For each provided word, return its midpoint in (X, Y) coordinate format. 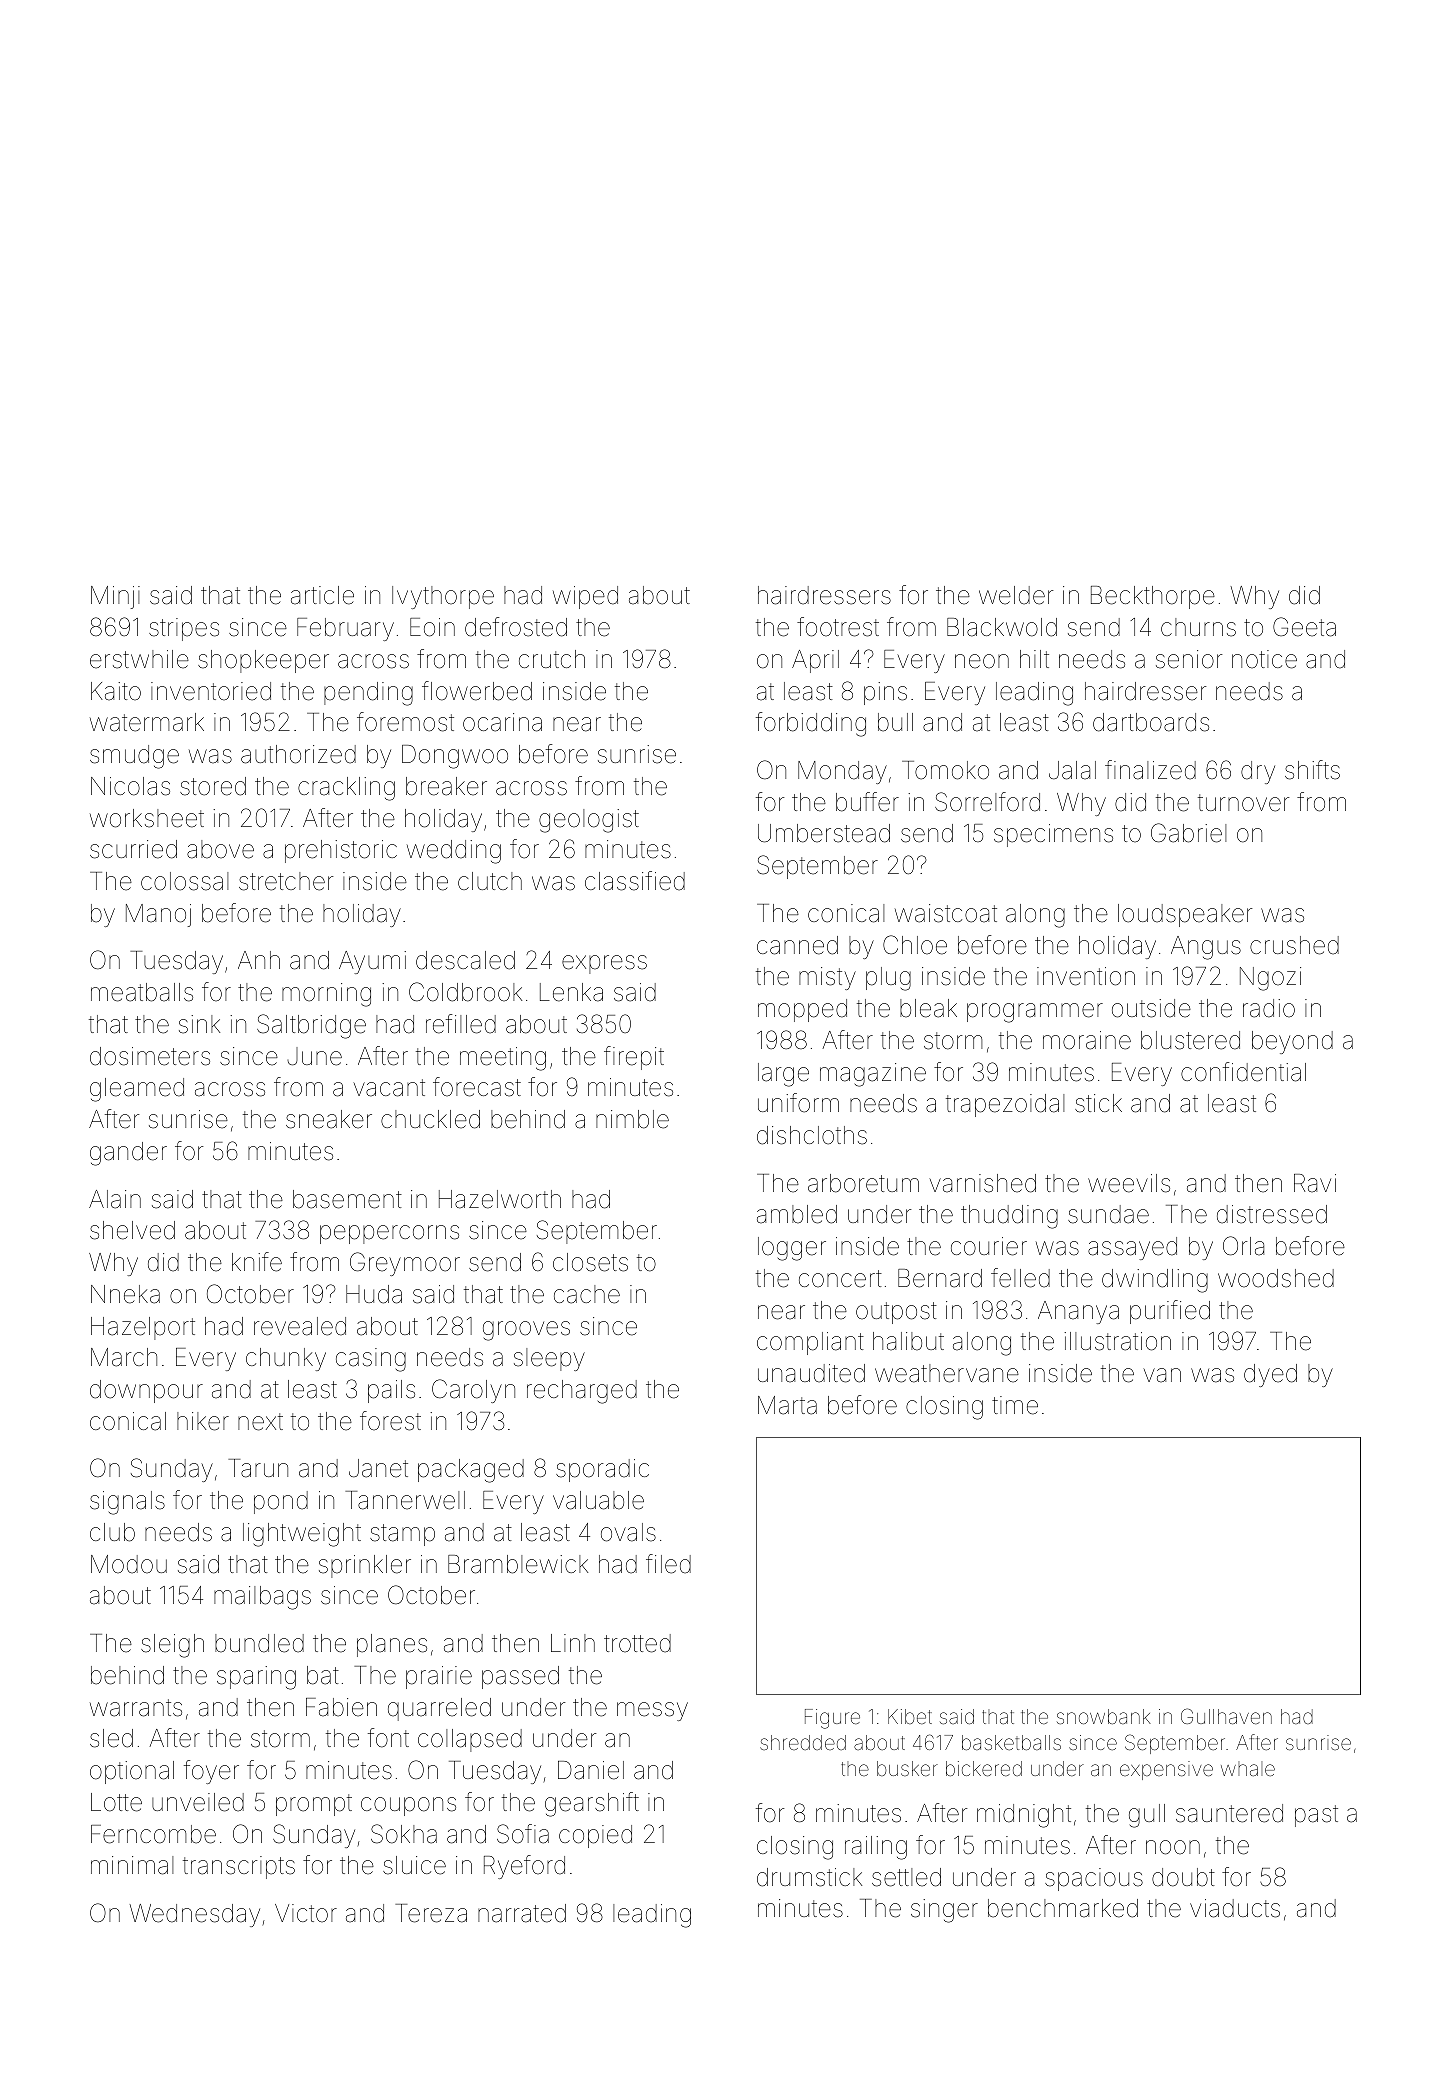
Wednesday (195, 1915)
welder (1016, 595)
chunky (286, 1359)
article (322, 595)
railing (876, 1848)
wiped (585, 597)
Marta (787, 1405)
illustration (1117, 1341)
